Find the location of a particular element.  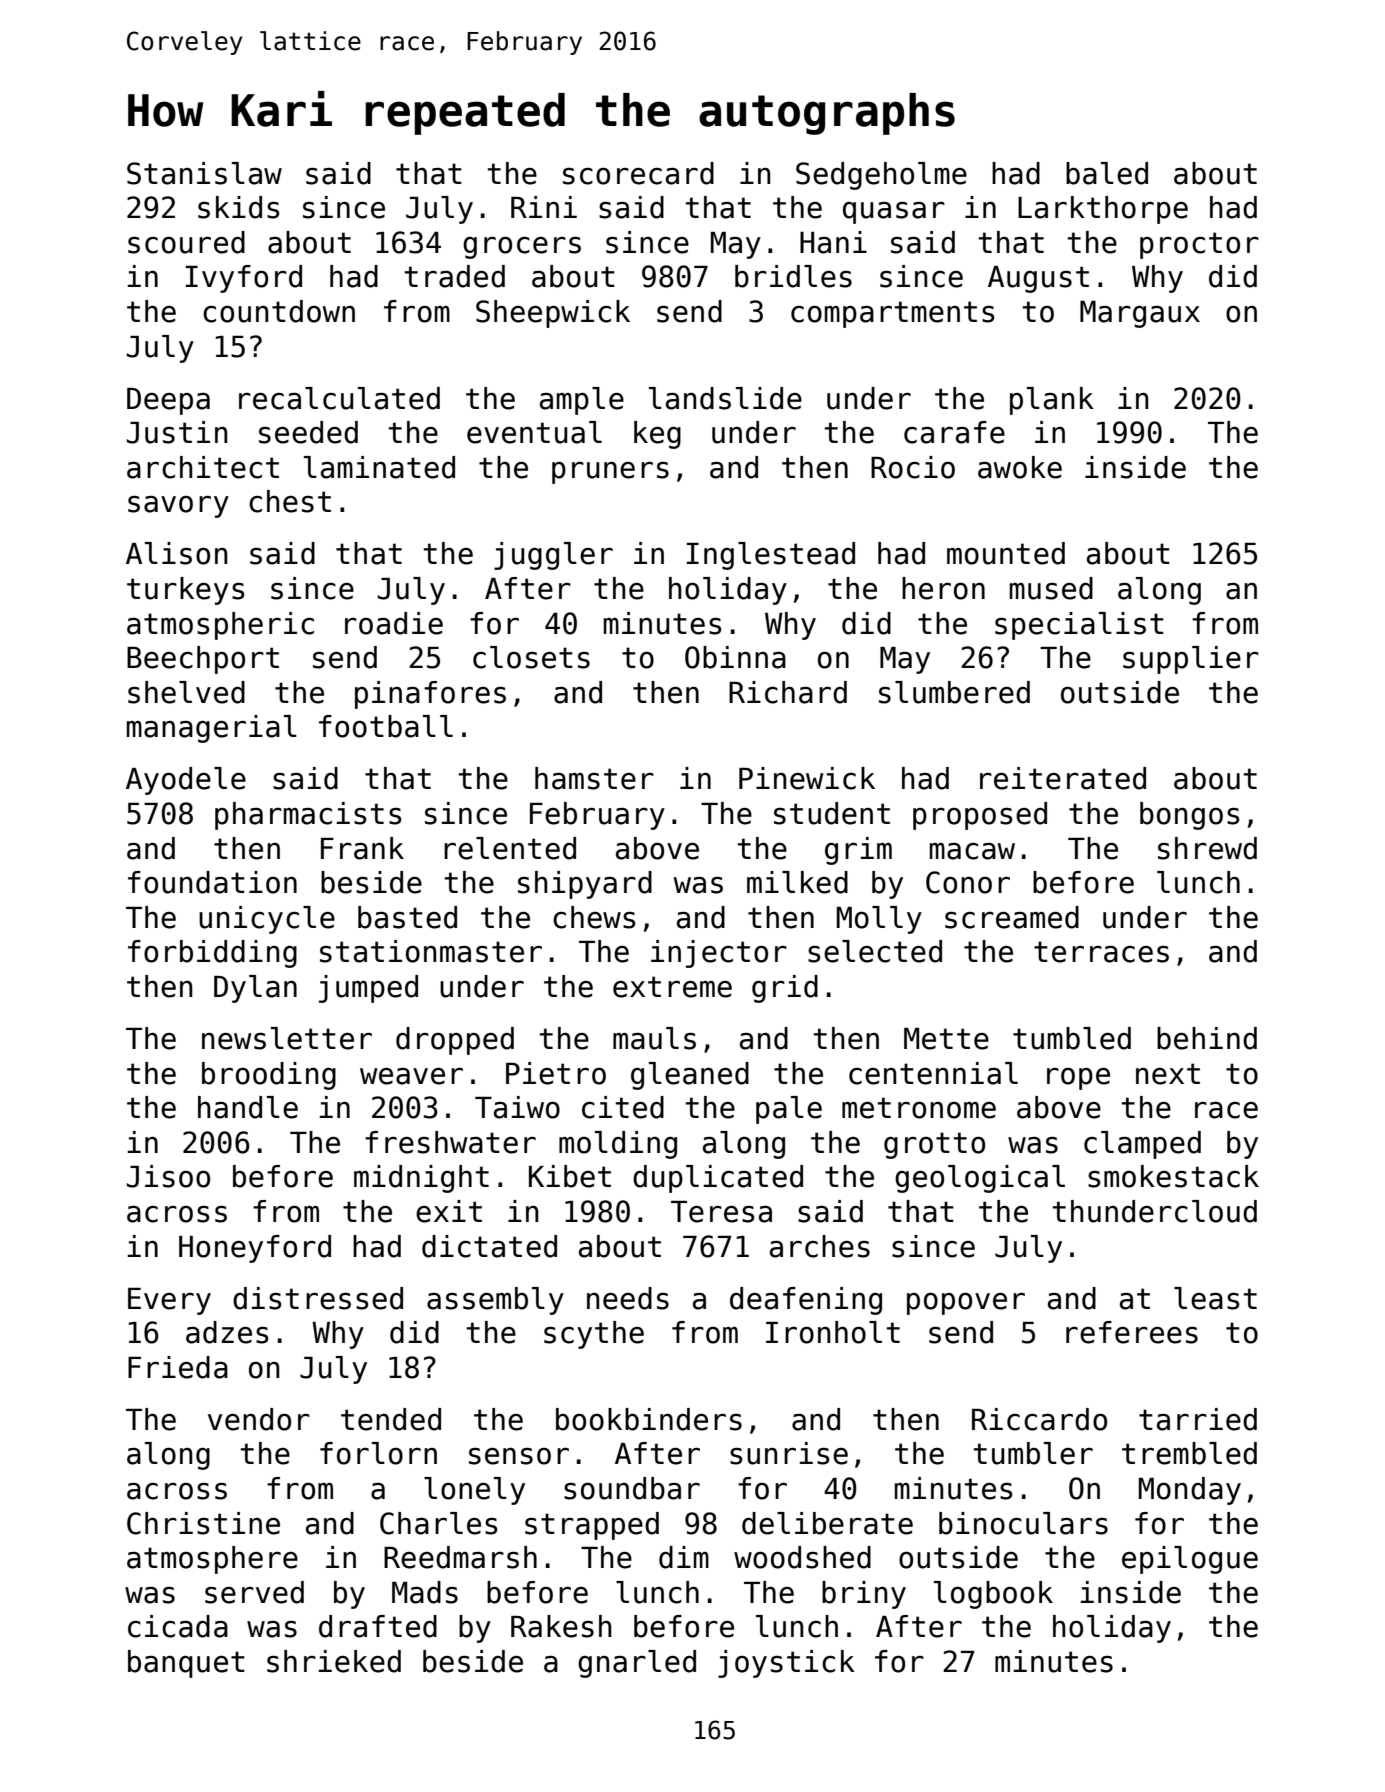

Stanislaw is located at coordinates (204, 173).
